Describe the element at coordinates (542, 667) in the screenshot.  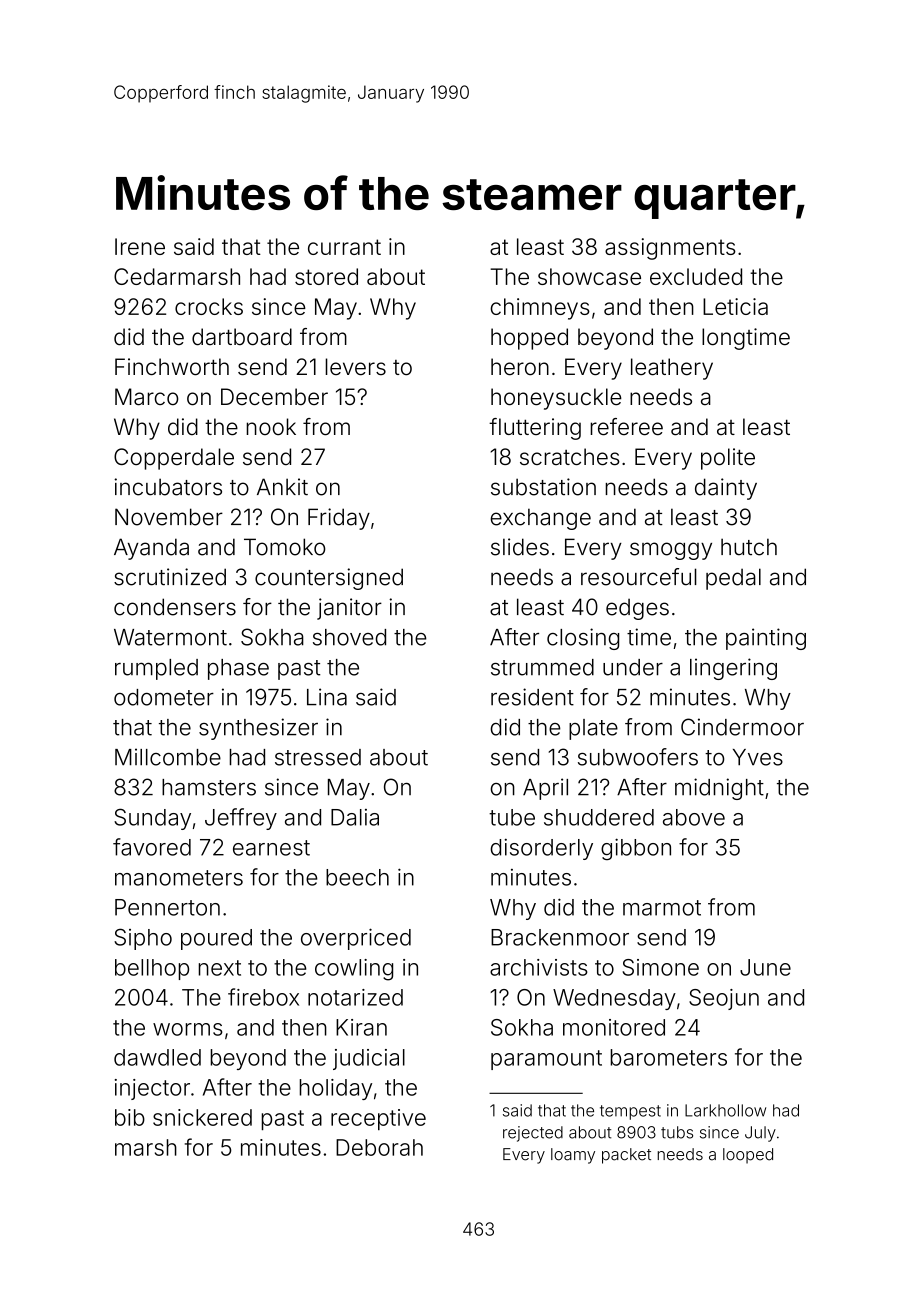
I see `strummed` at that location.
